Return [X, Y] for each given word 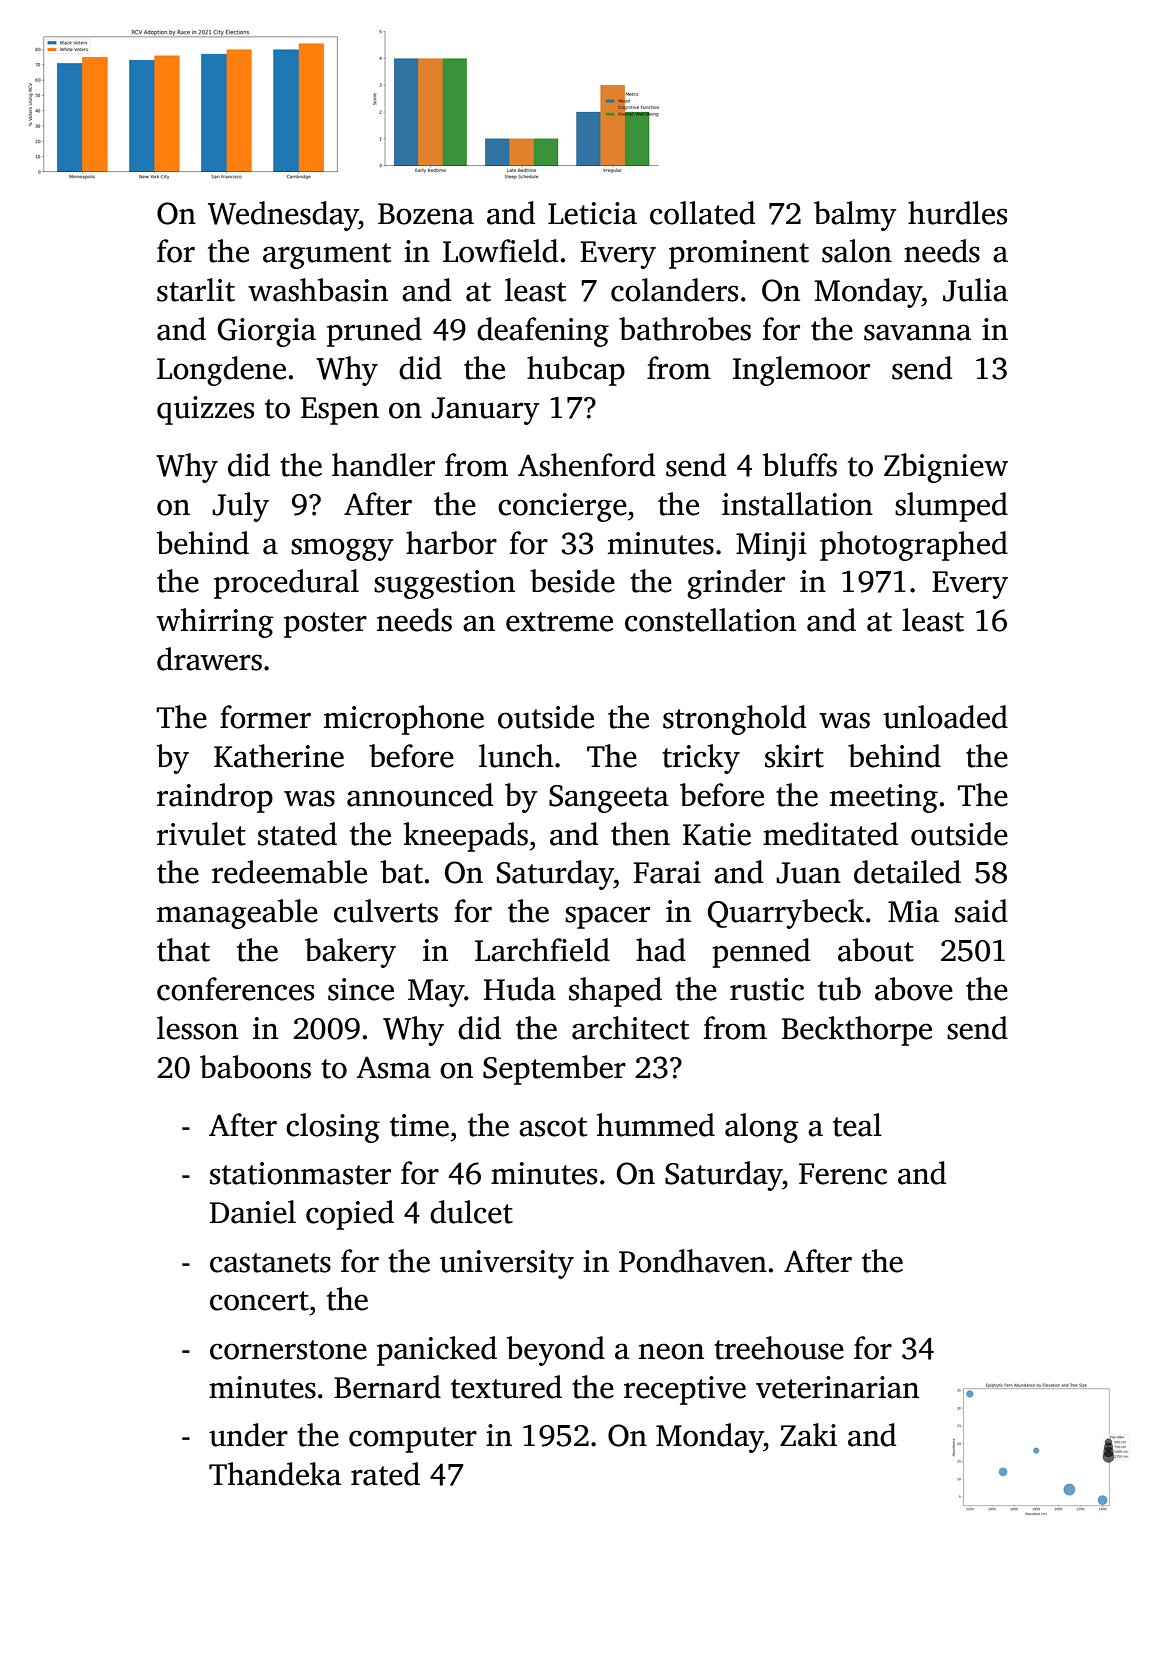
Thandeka [275, 1474]
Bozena [426, 214]
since [361, 989]
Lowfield [500, 251]
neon [671, 1351]
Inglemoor [801, 371]
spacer [607, 917]
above [914, 989]
